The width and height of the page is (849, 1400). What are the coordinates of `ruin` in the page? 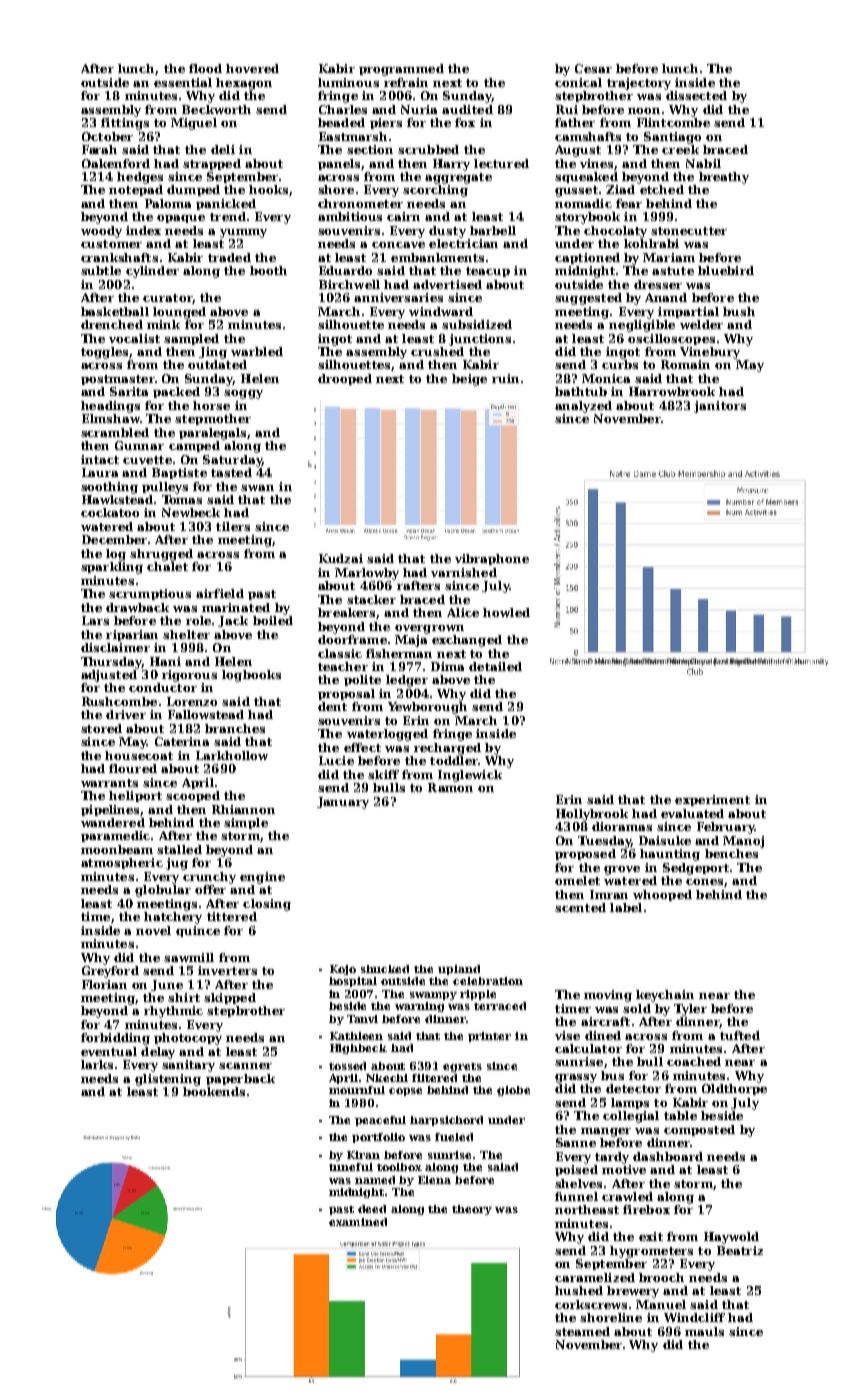 It's located at (505, 378).
